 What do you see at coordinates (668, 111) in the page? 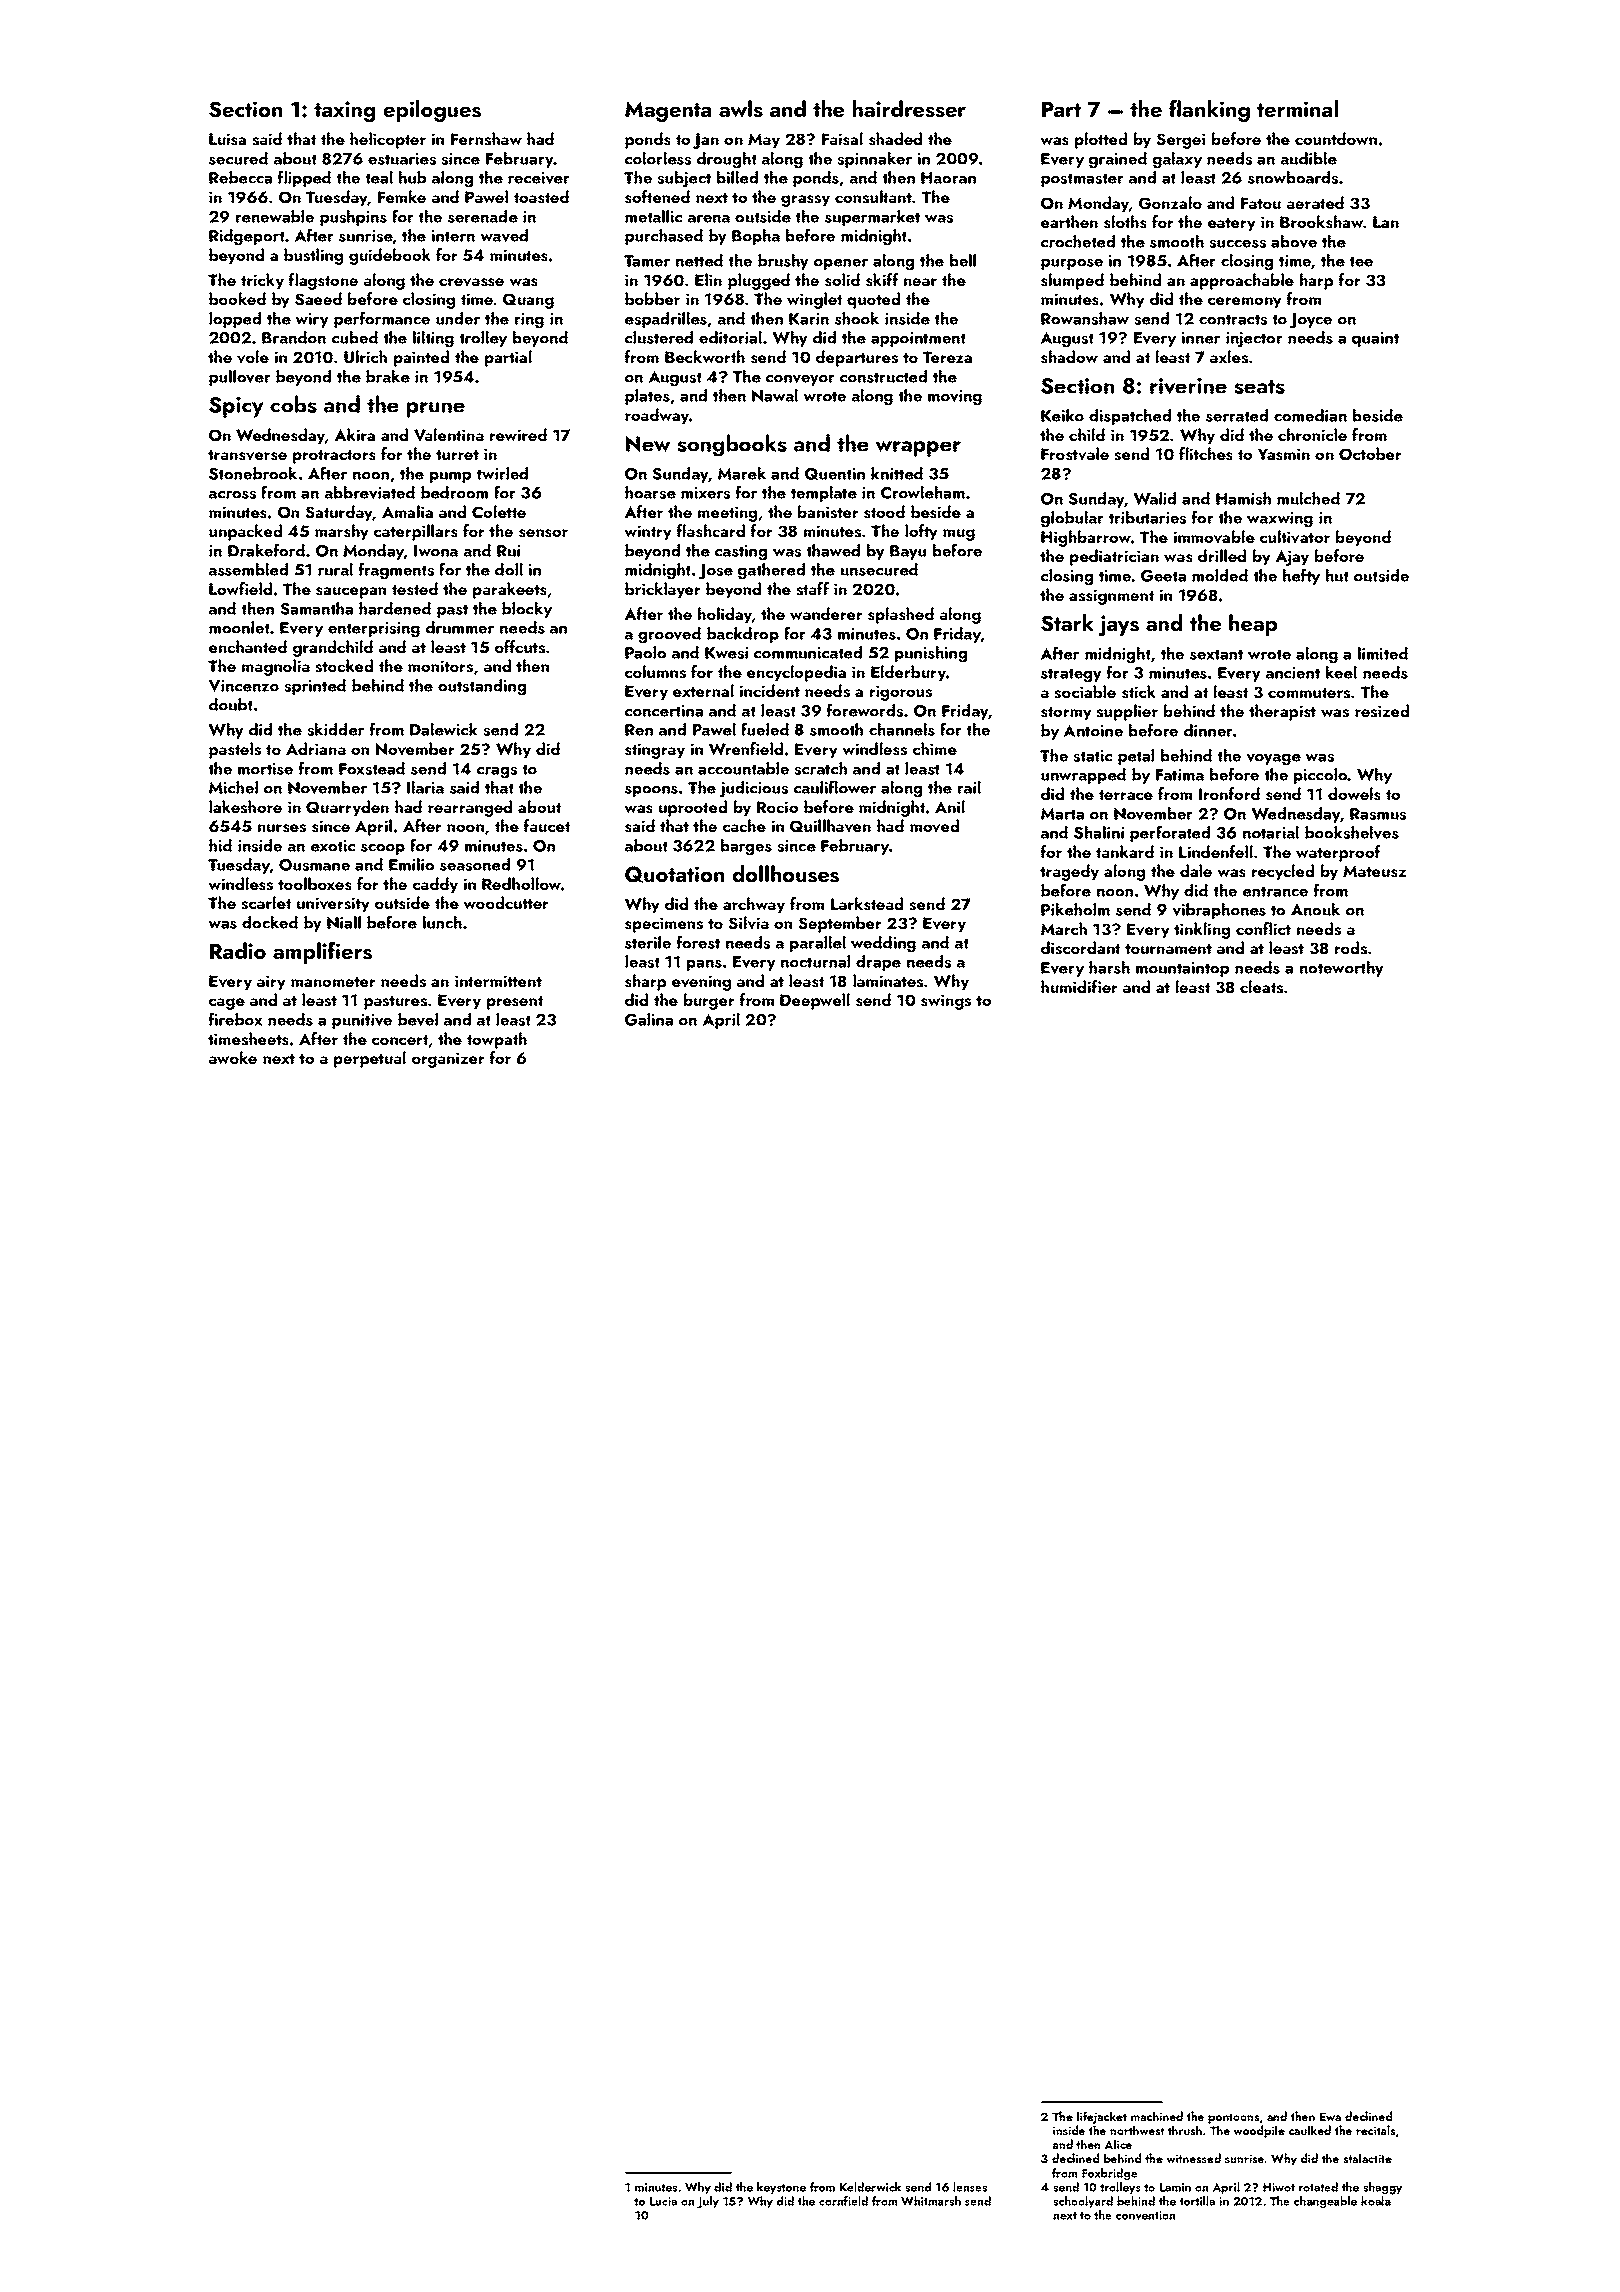
I see `Magenta` at bounding box center [668, 111].
